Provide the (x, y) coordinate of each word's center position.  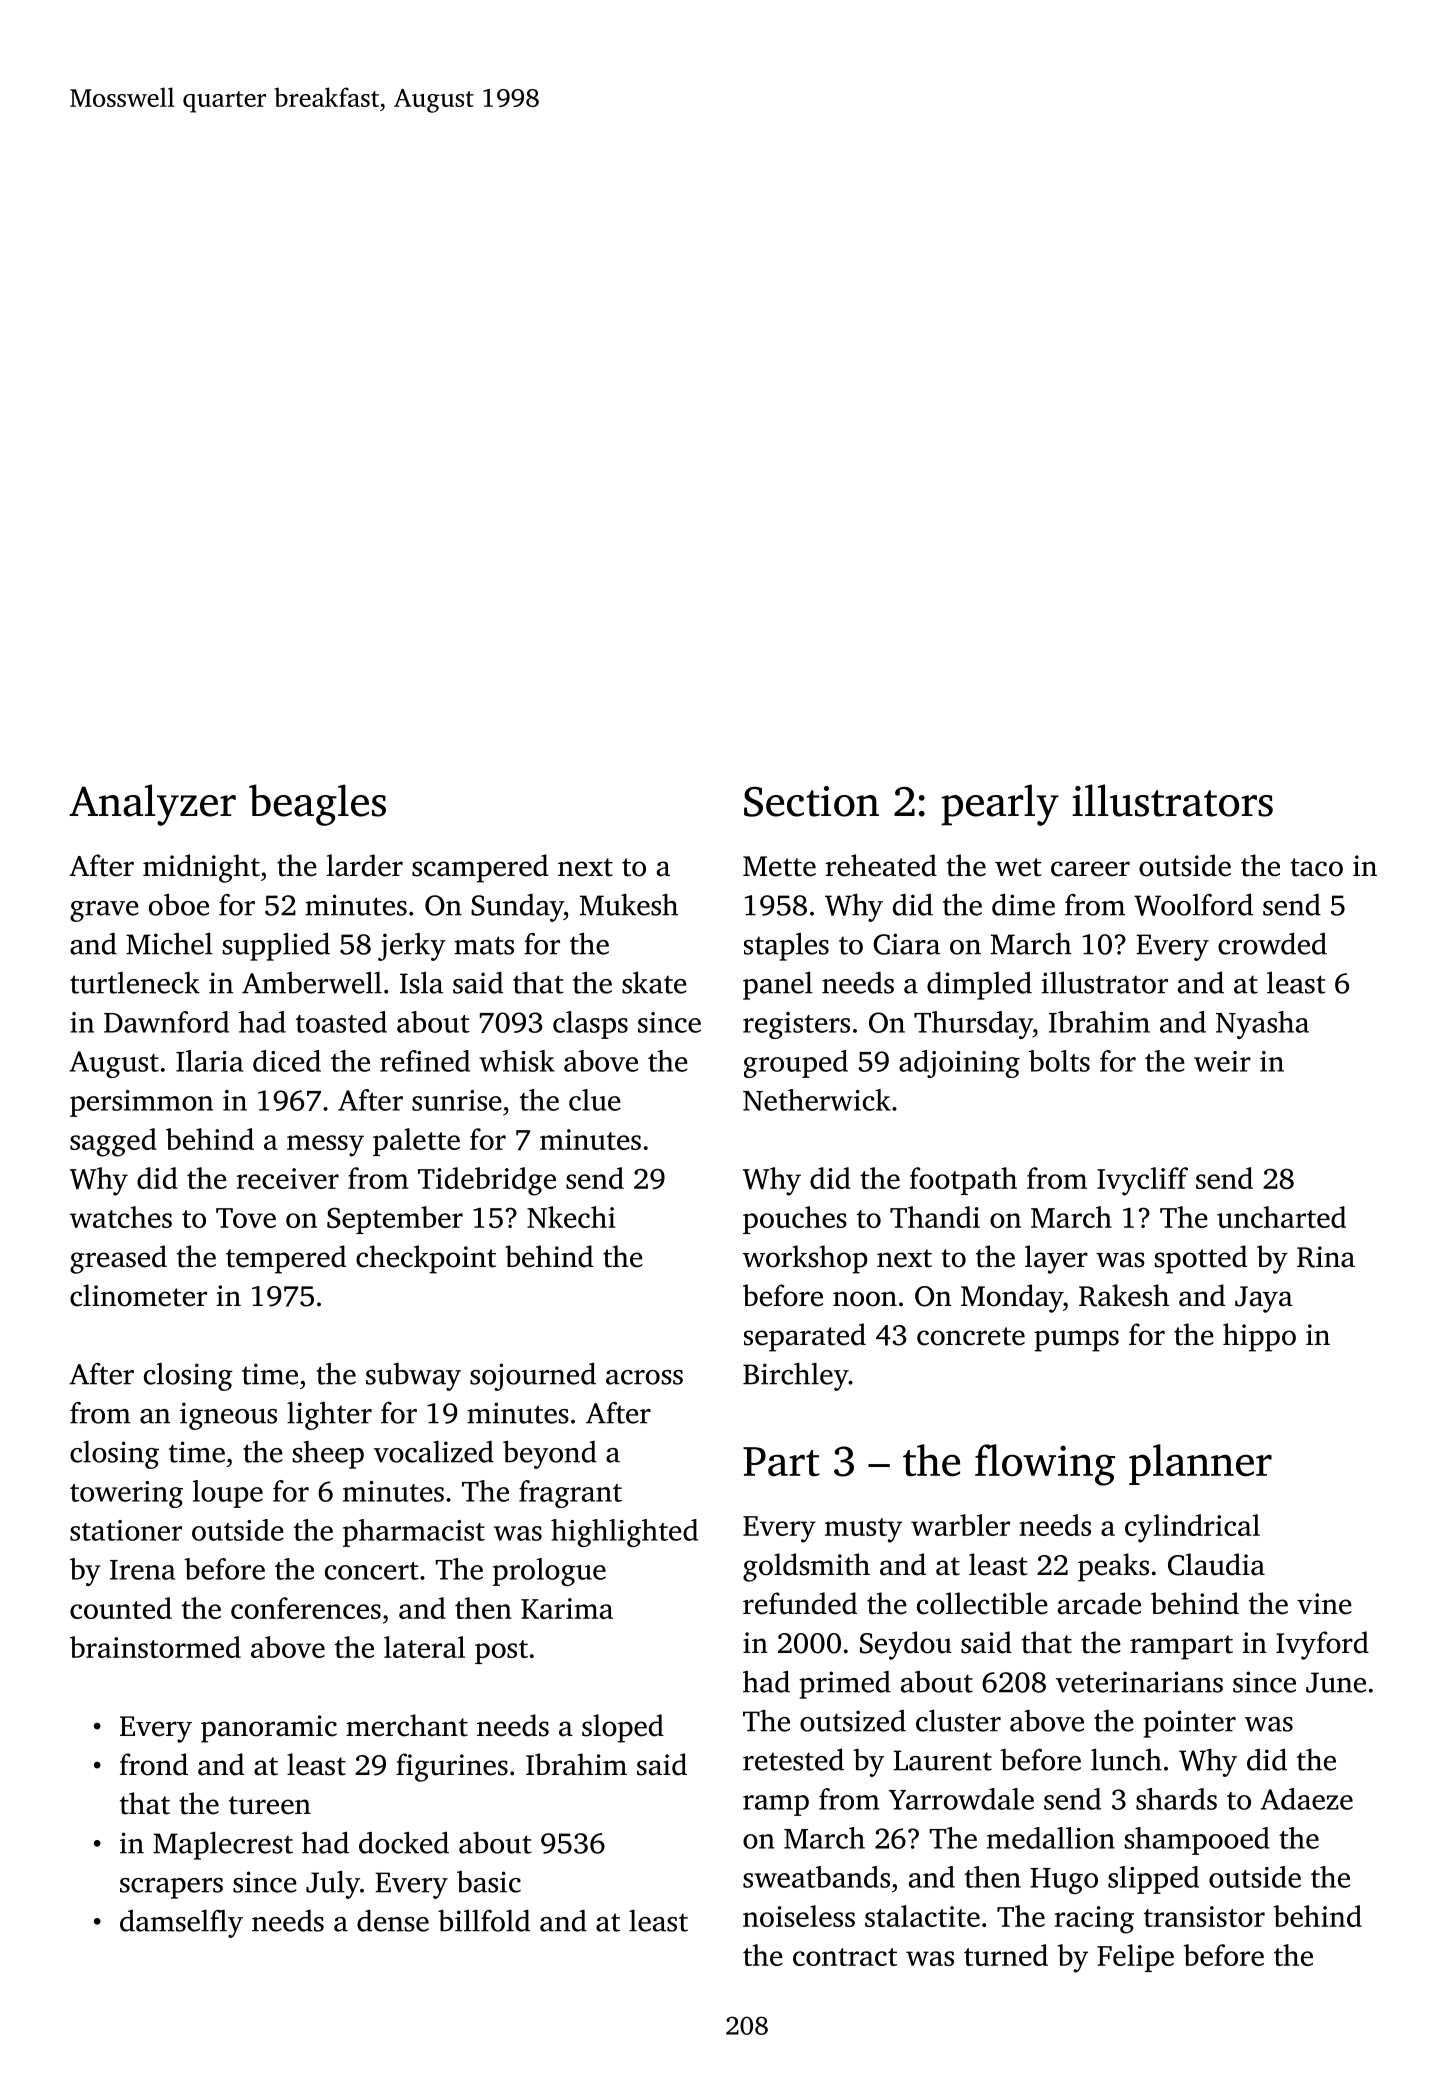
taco (1316, 867)
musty (863, 1530)
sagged (113, 1142)
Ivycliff (1142, 1181)
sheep (328, 1455)
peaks (1113, 1567)
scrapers (171, 1888)
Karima (567, 1608)
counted (121, 1608)
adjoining (959, 1064)
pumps (1076, 1341)
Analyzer (152, 805)
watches (121, 1217)
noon (865, 1299)
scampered (480, 868)
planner (1200, 1464)
